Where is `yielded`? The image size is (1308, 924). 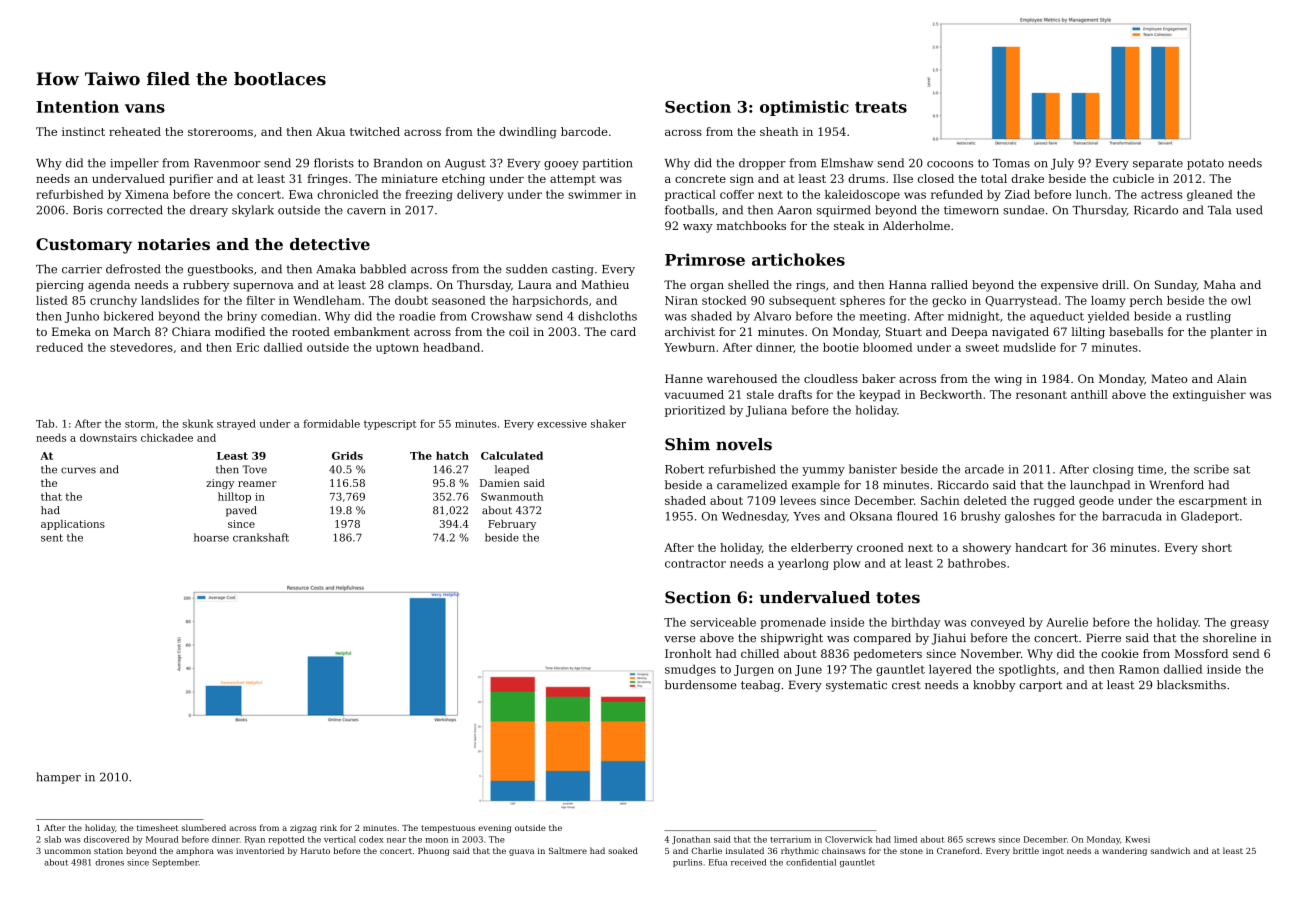 yielded is located at coordinates (1108, 317).
